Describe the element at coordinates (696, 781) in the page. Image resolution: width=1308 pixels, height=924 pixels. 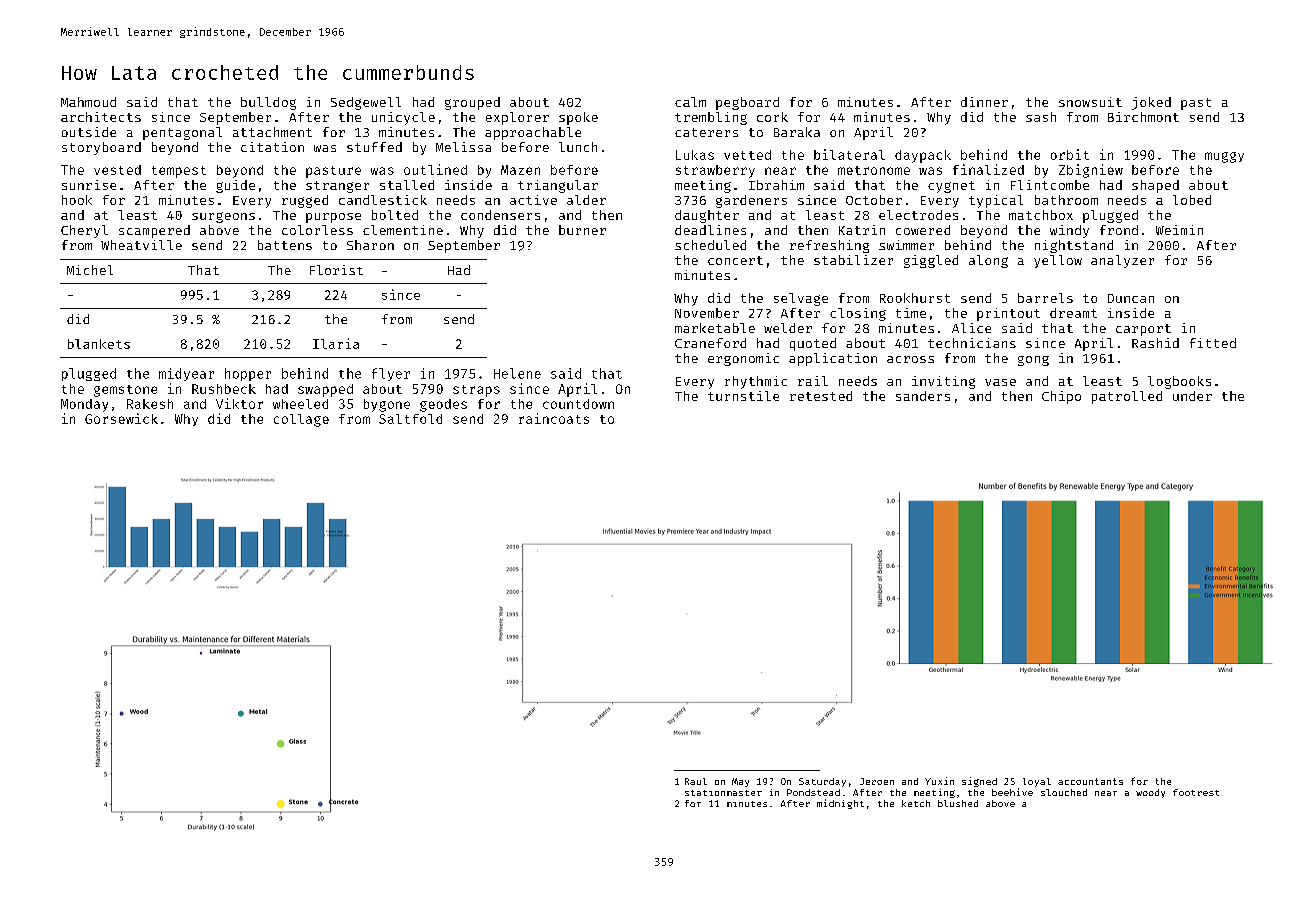
I see `Raul` at that location.
